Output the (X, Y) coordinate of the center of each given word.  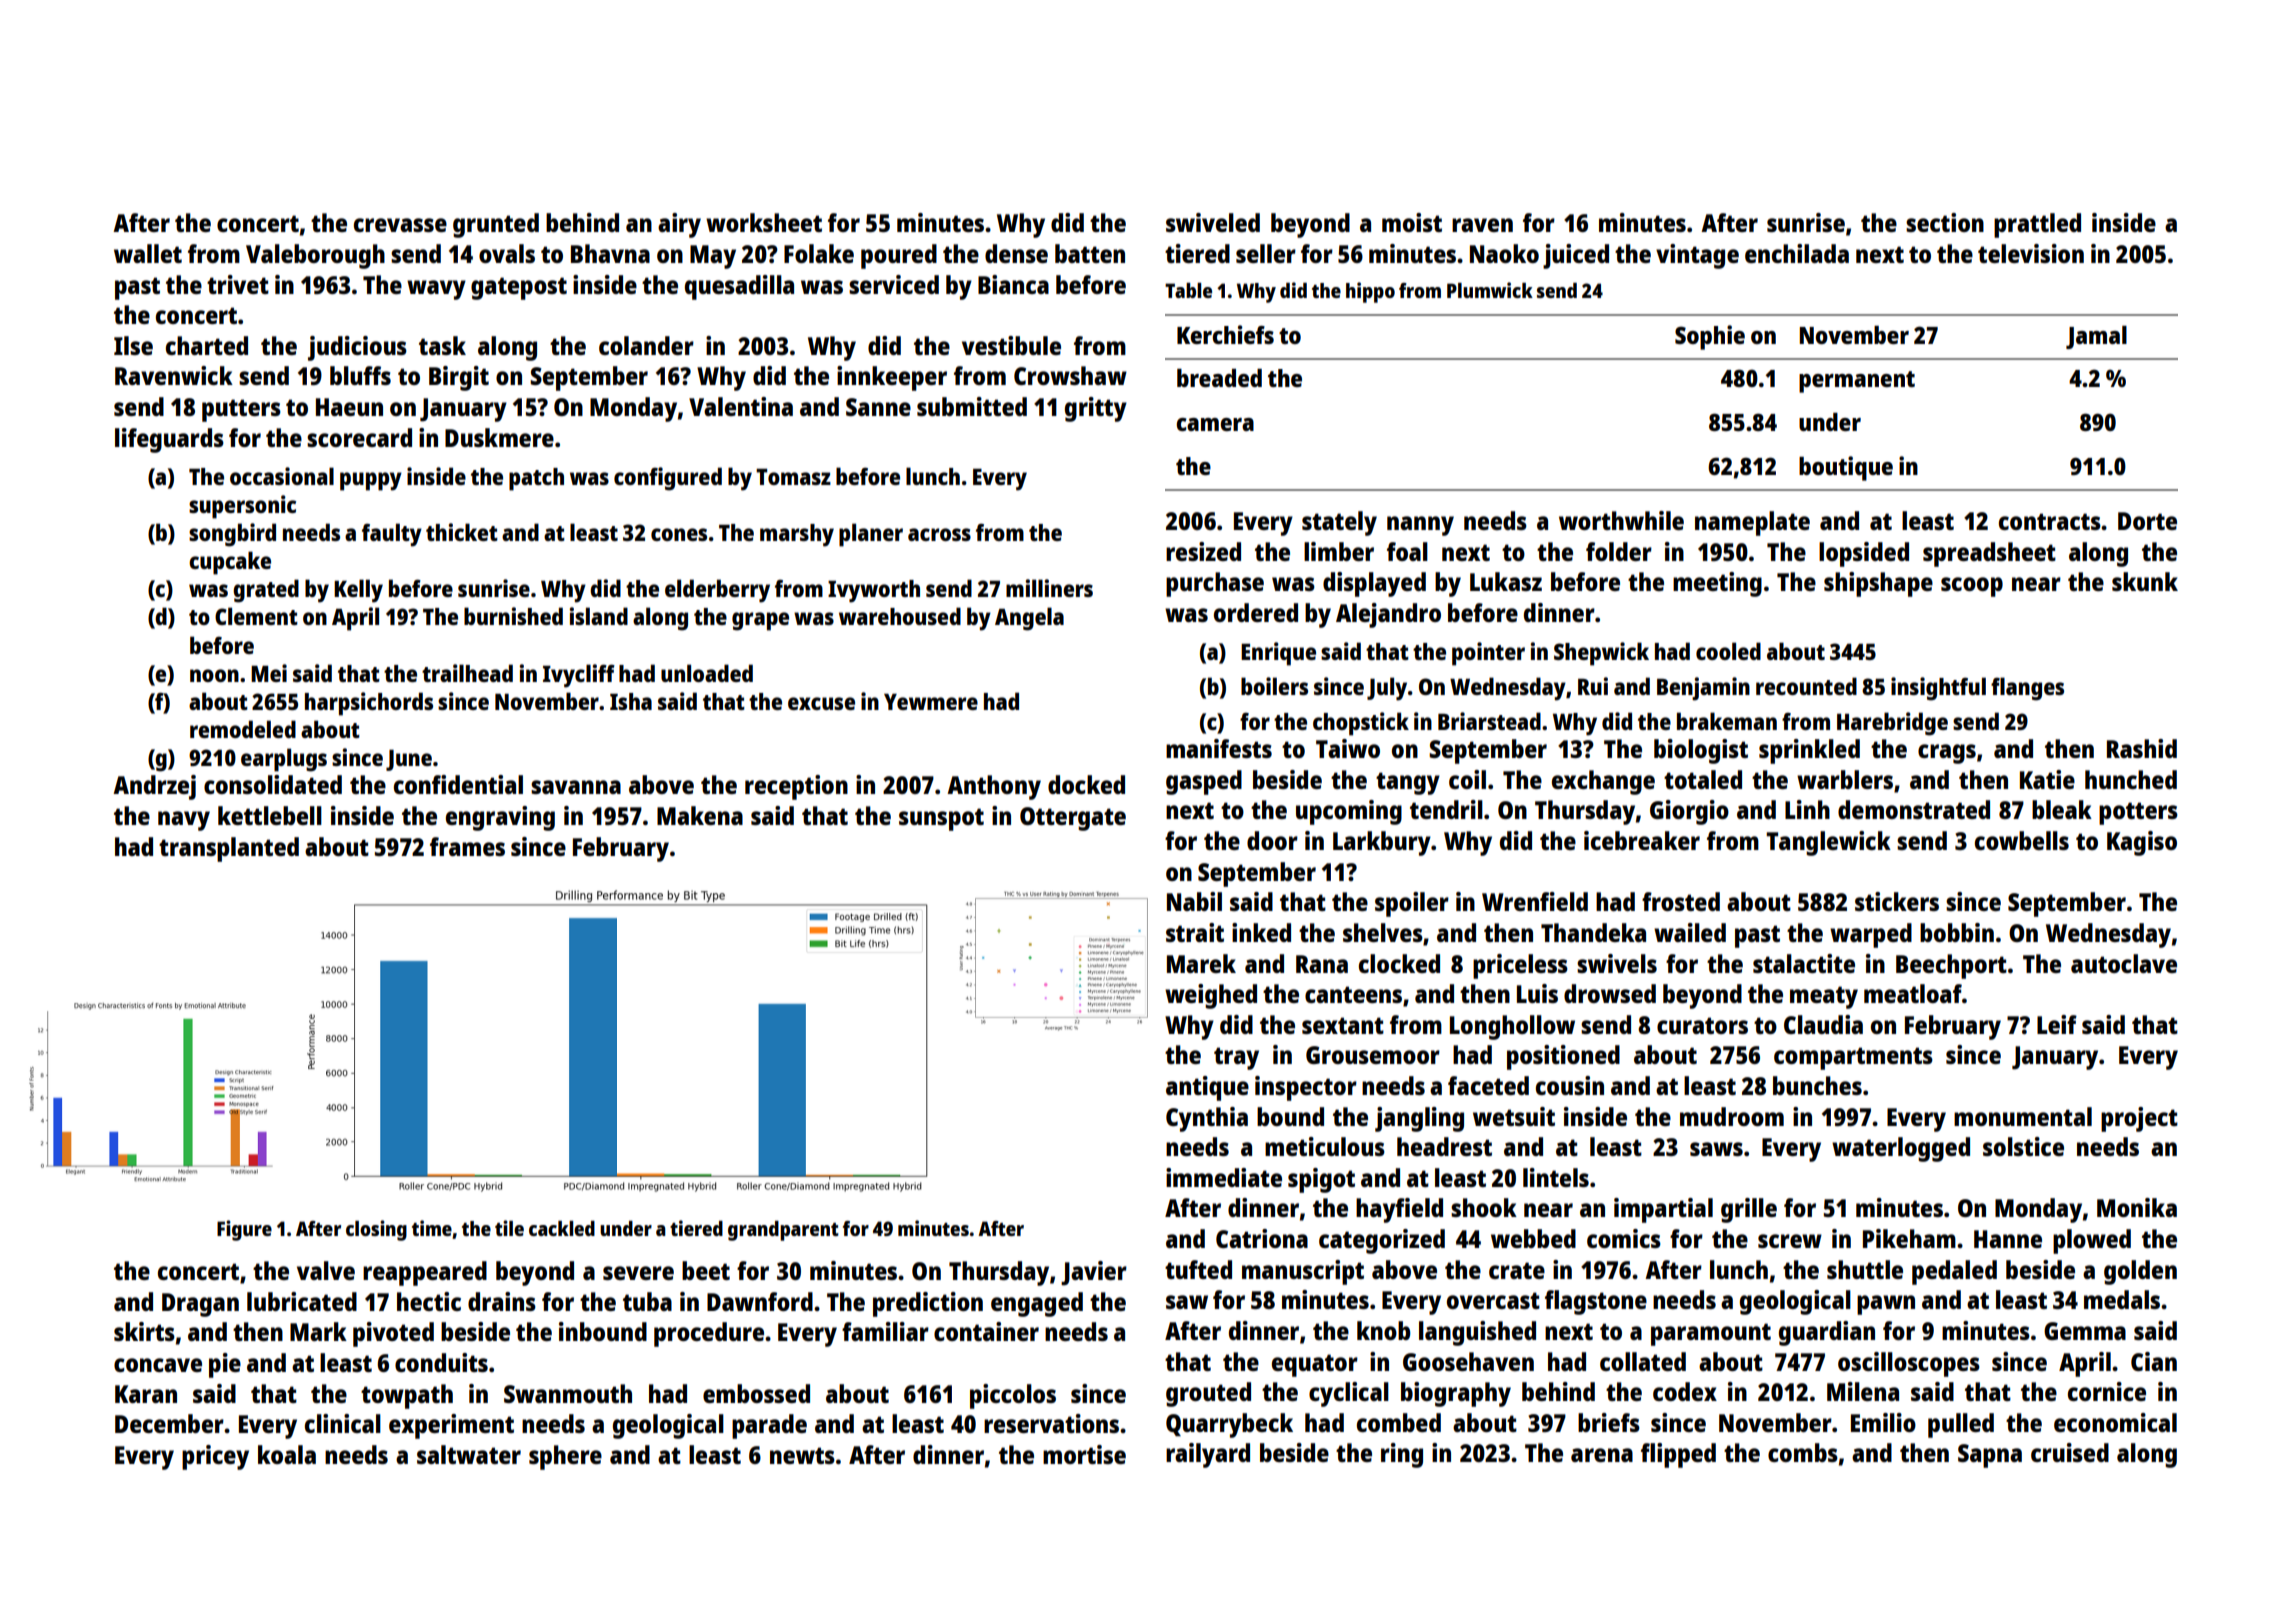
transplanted (229, 849)
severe (638, 1273)
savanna (576, 787)
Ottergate (1073, 819)
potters (2138, 813)
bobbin (1957, 932)
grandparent (783, 1231)
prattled (2037, 225)
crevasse (400, 225)
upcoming (1349, 812)
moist (1412, 222)
